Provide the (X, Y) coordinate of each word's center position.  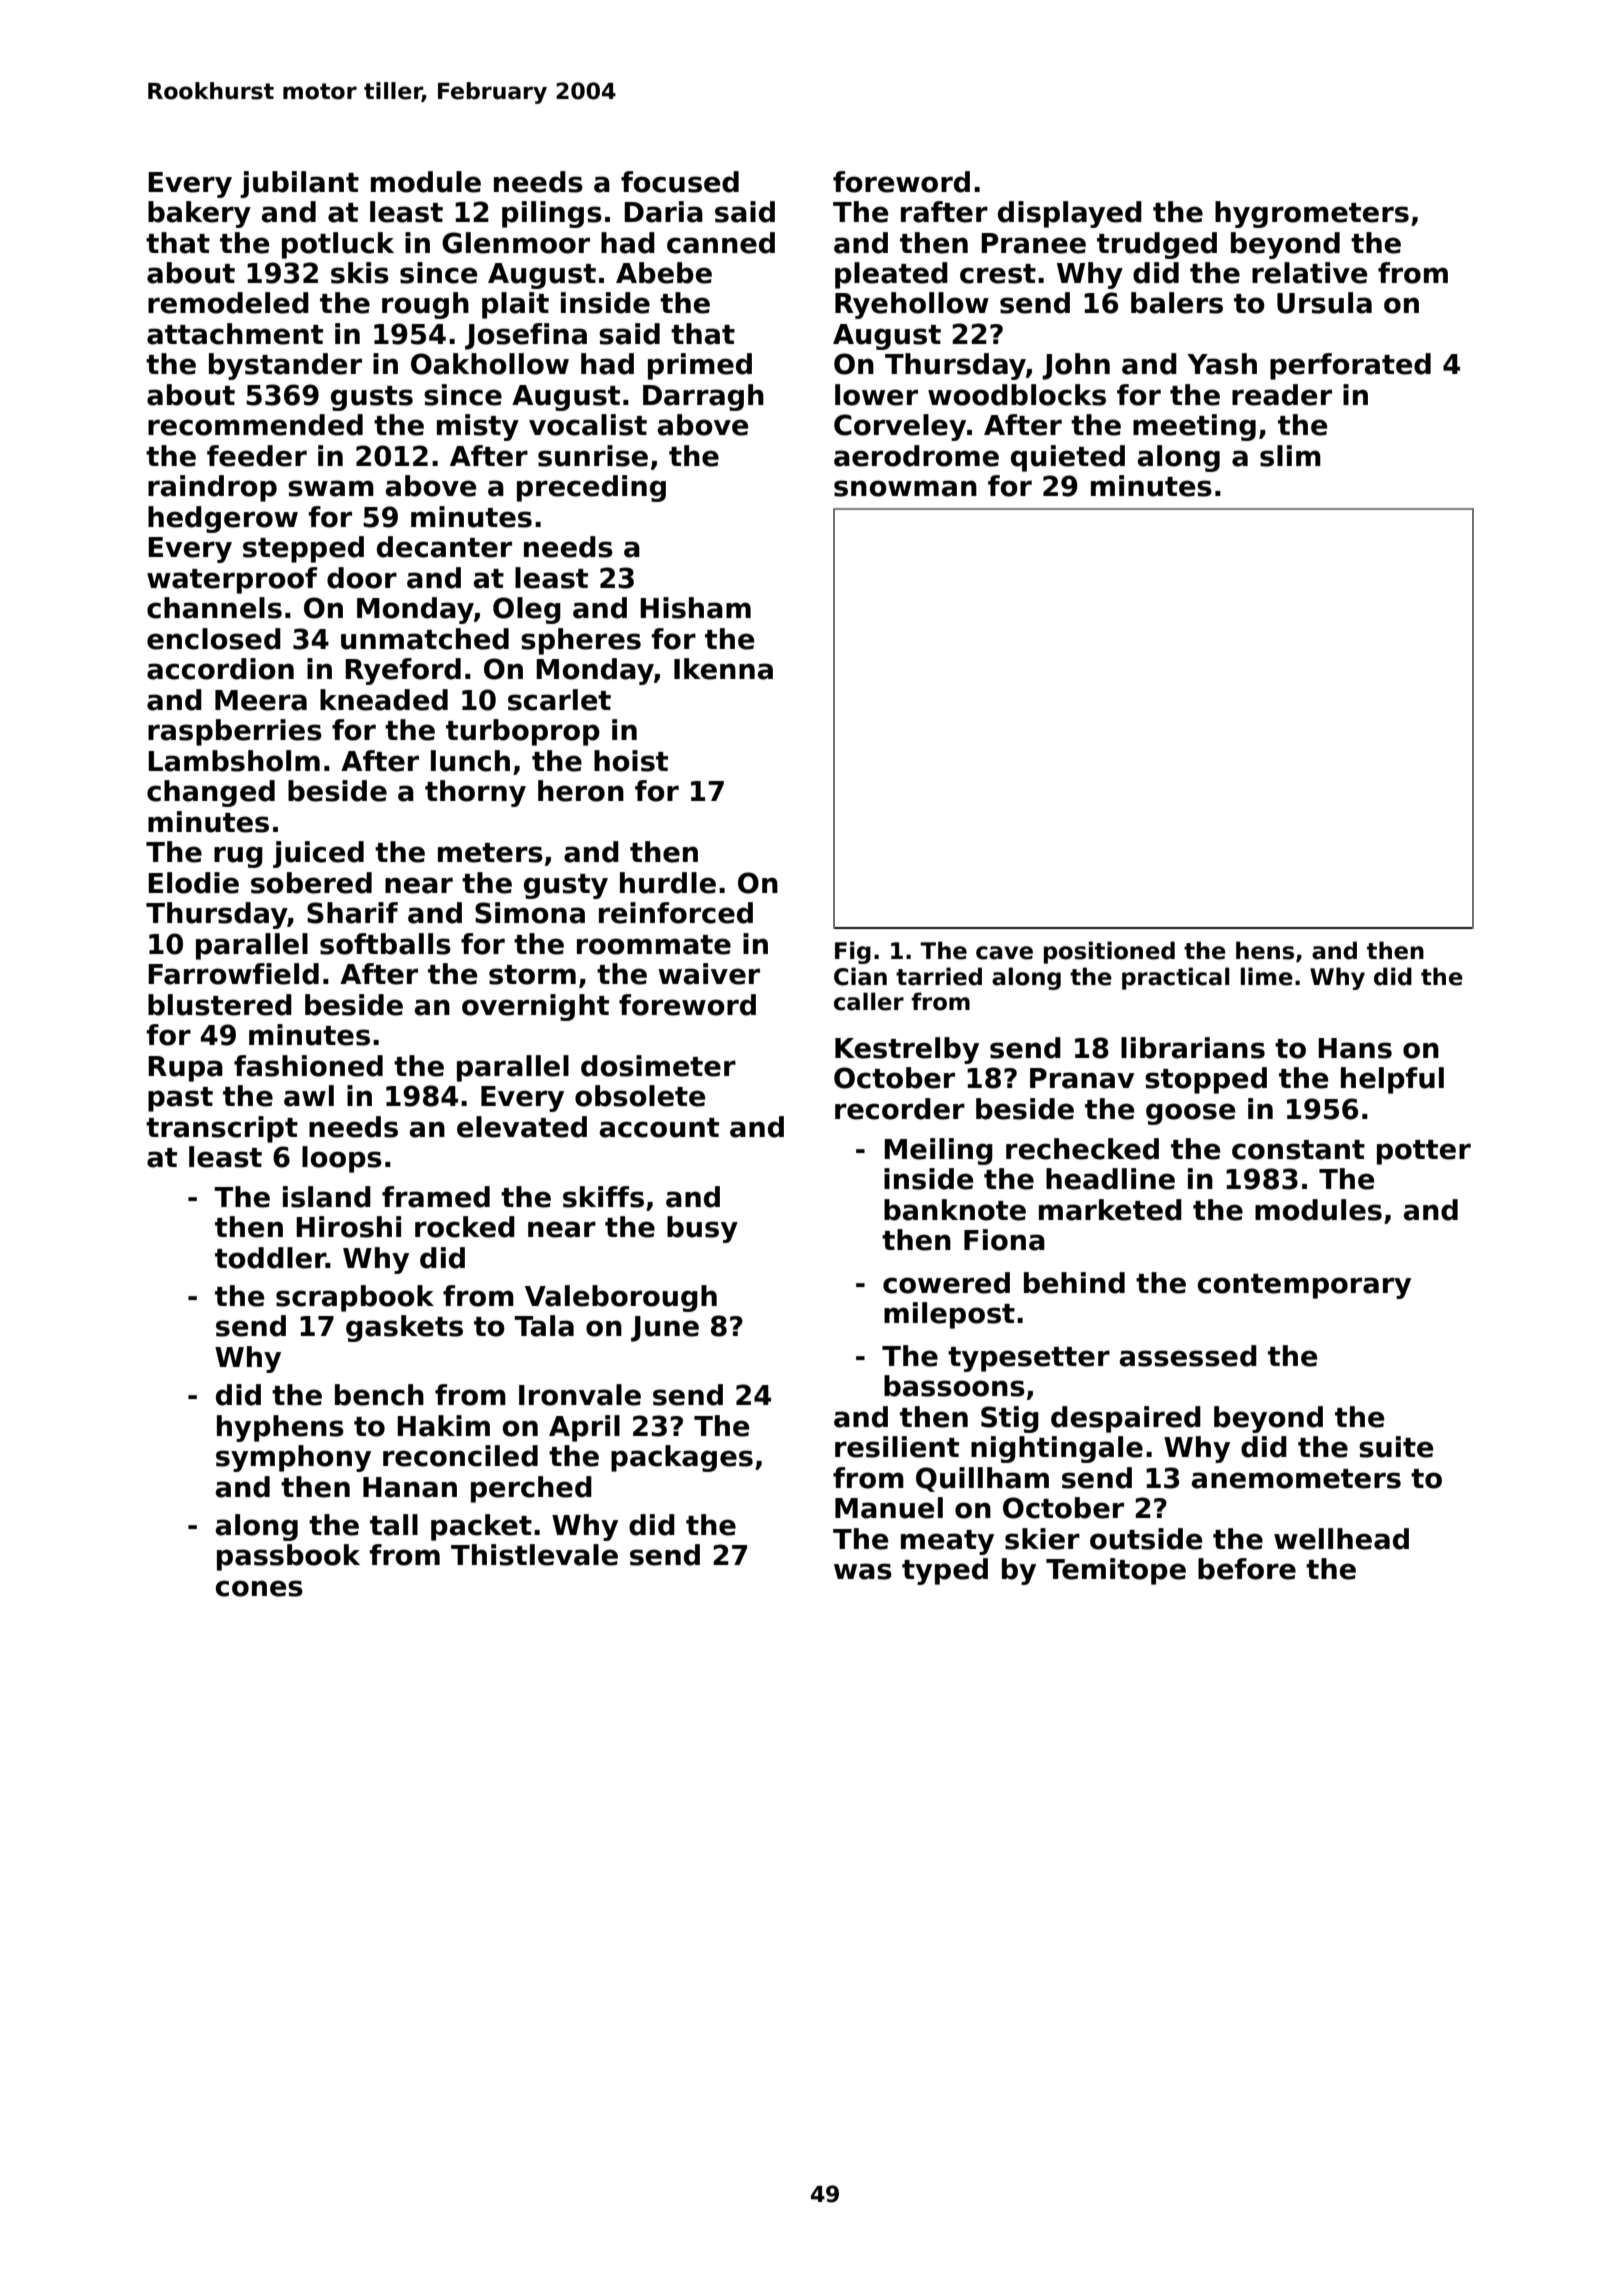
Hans (1355, 1048)
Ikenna (723, 669)
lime (1267, 976)
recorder (900, 1109)
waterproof (232, 580)
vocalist (588, 425)
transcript (222, 1129)
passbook (288, 1557)
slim (1290, 456)
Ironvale (580, 1395)
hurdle (668, 883)
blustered (220, 1005)
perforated (1350, 366)
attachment (235, 334)
